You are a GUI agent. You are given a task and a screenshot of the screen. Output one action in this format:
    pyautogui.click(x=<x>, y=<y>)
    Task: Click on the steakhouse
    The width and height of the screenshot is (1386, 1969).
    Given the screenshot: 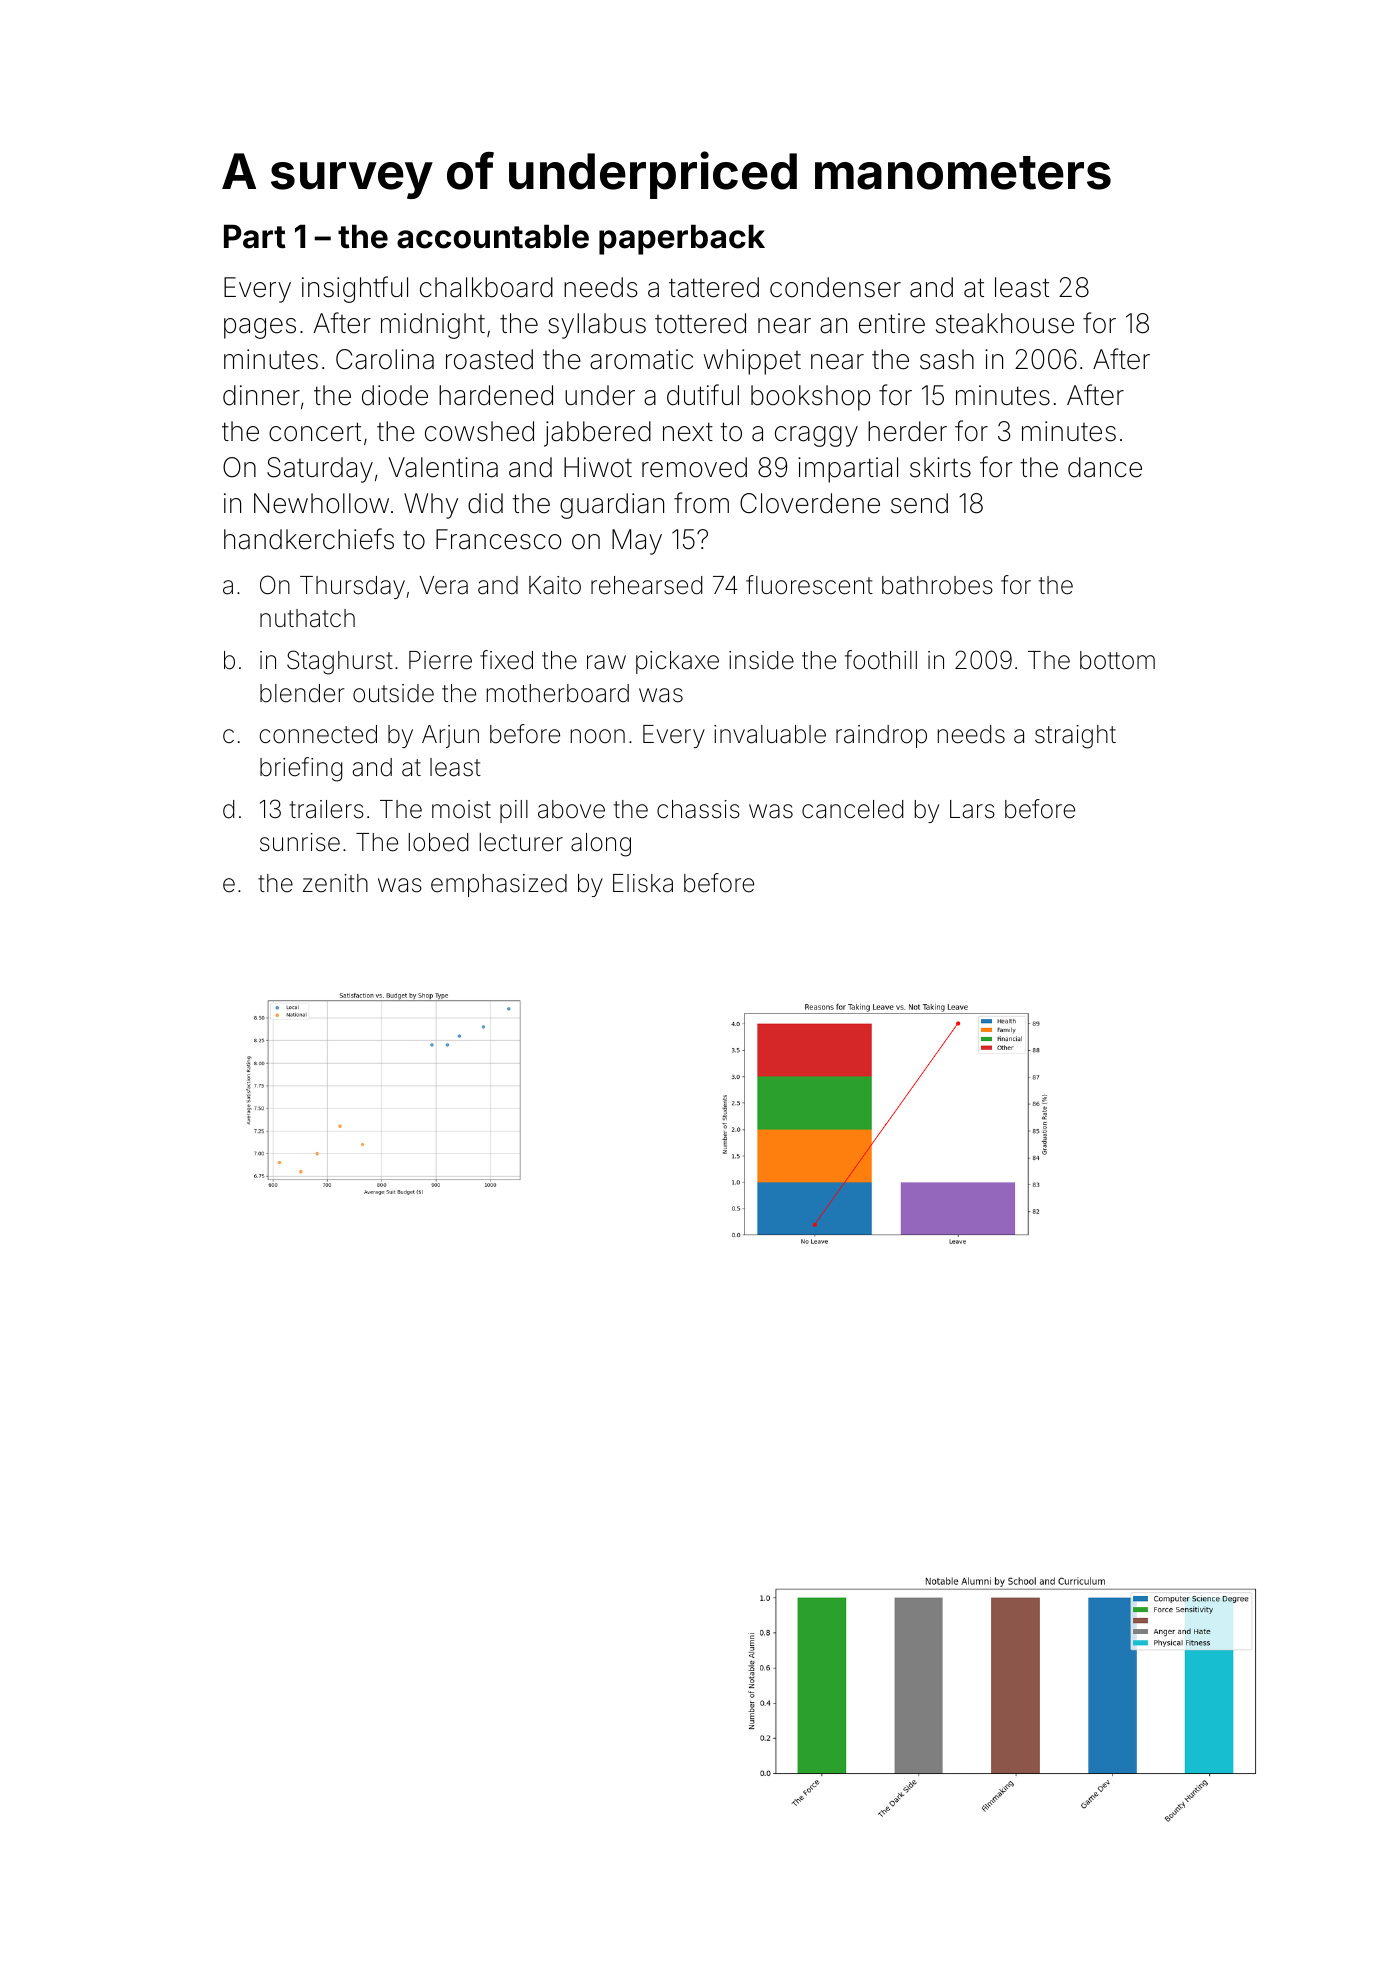 What is the action you would take?
    pyautogui.click(x=1005, y=323)
